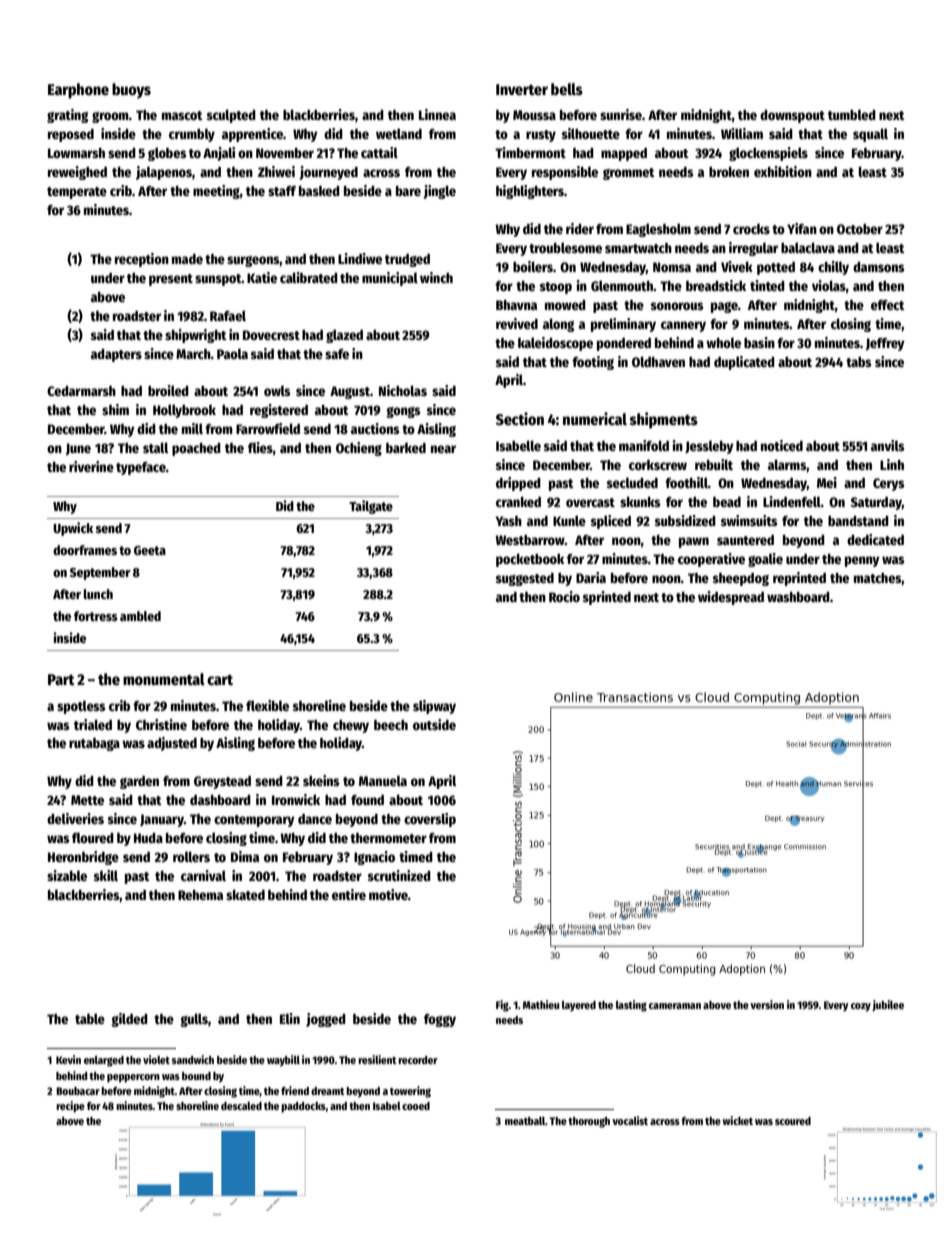  What do you see at coordinates (187, 259) in the screenshot?
I see `made` at bounding box center [187, 259].
